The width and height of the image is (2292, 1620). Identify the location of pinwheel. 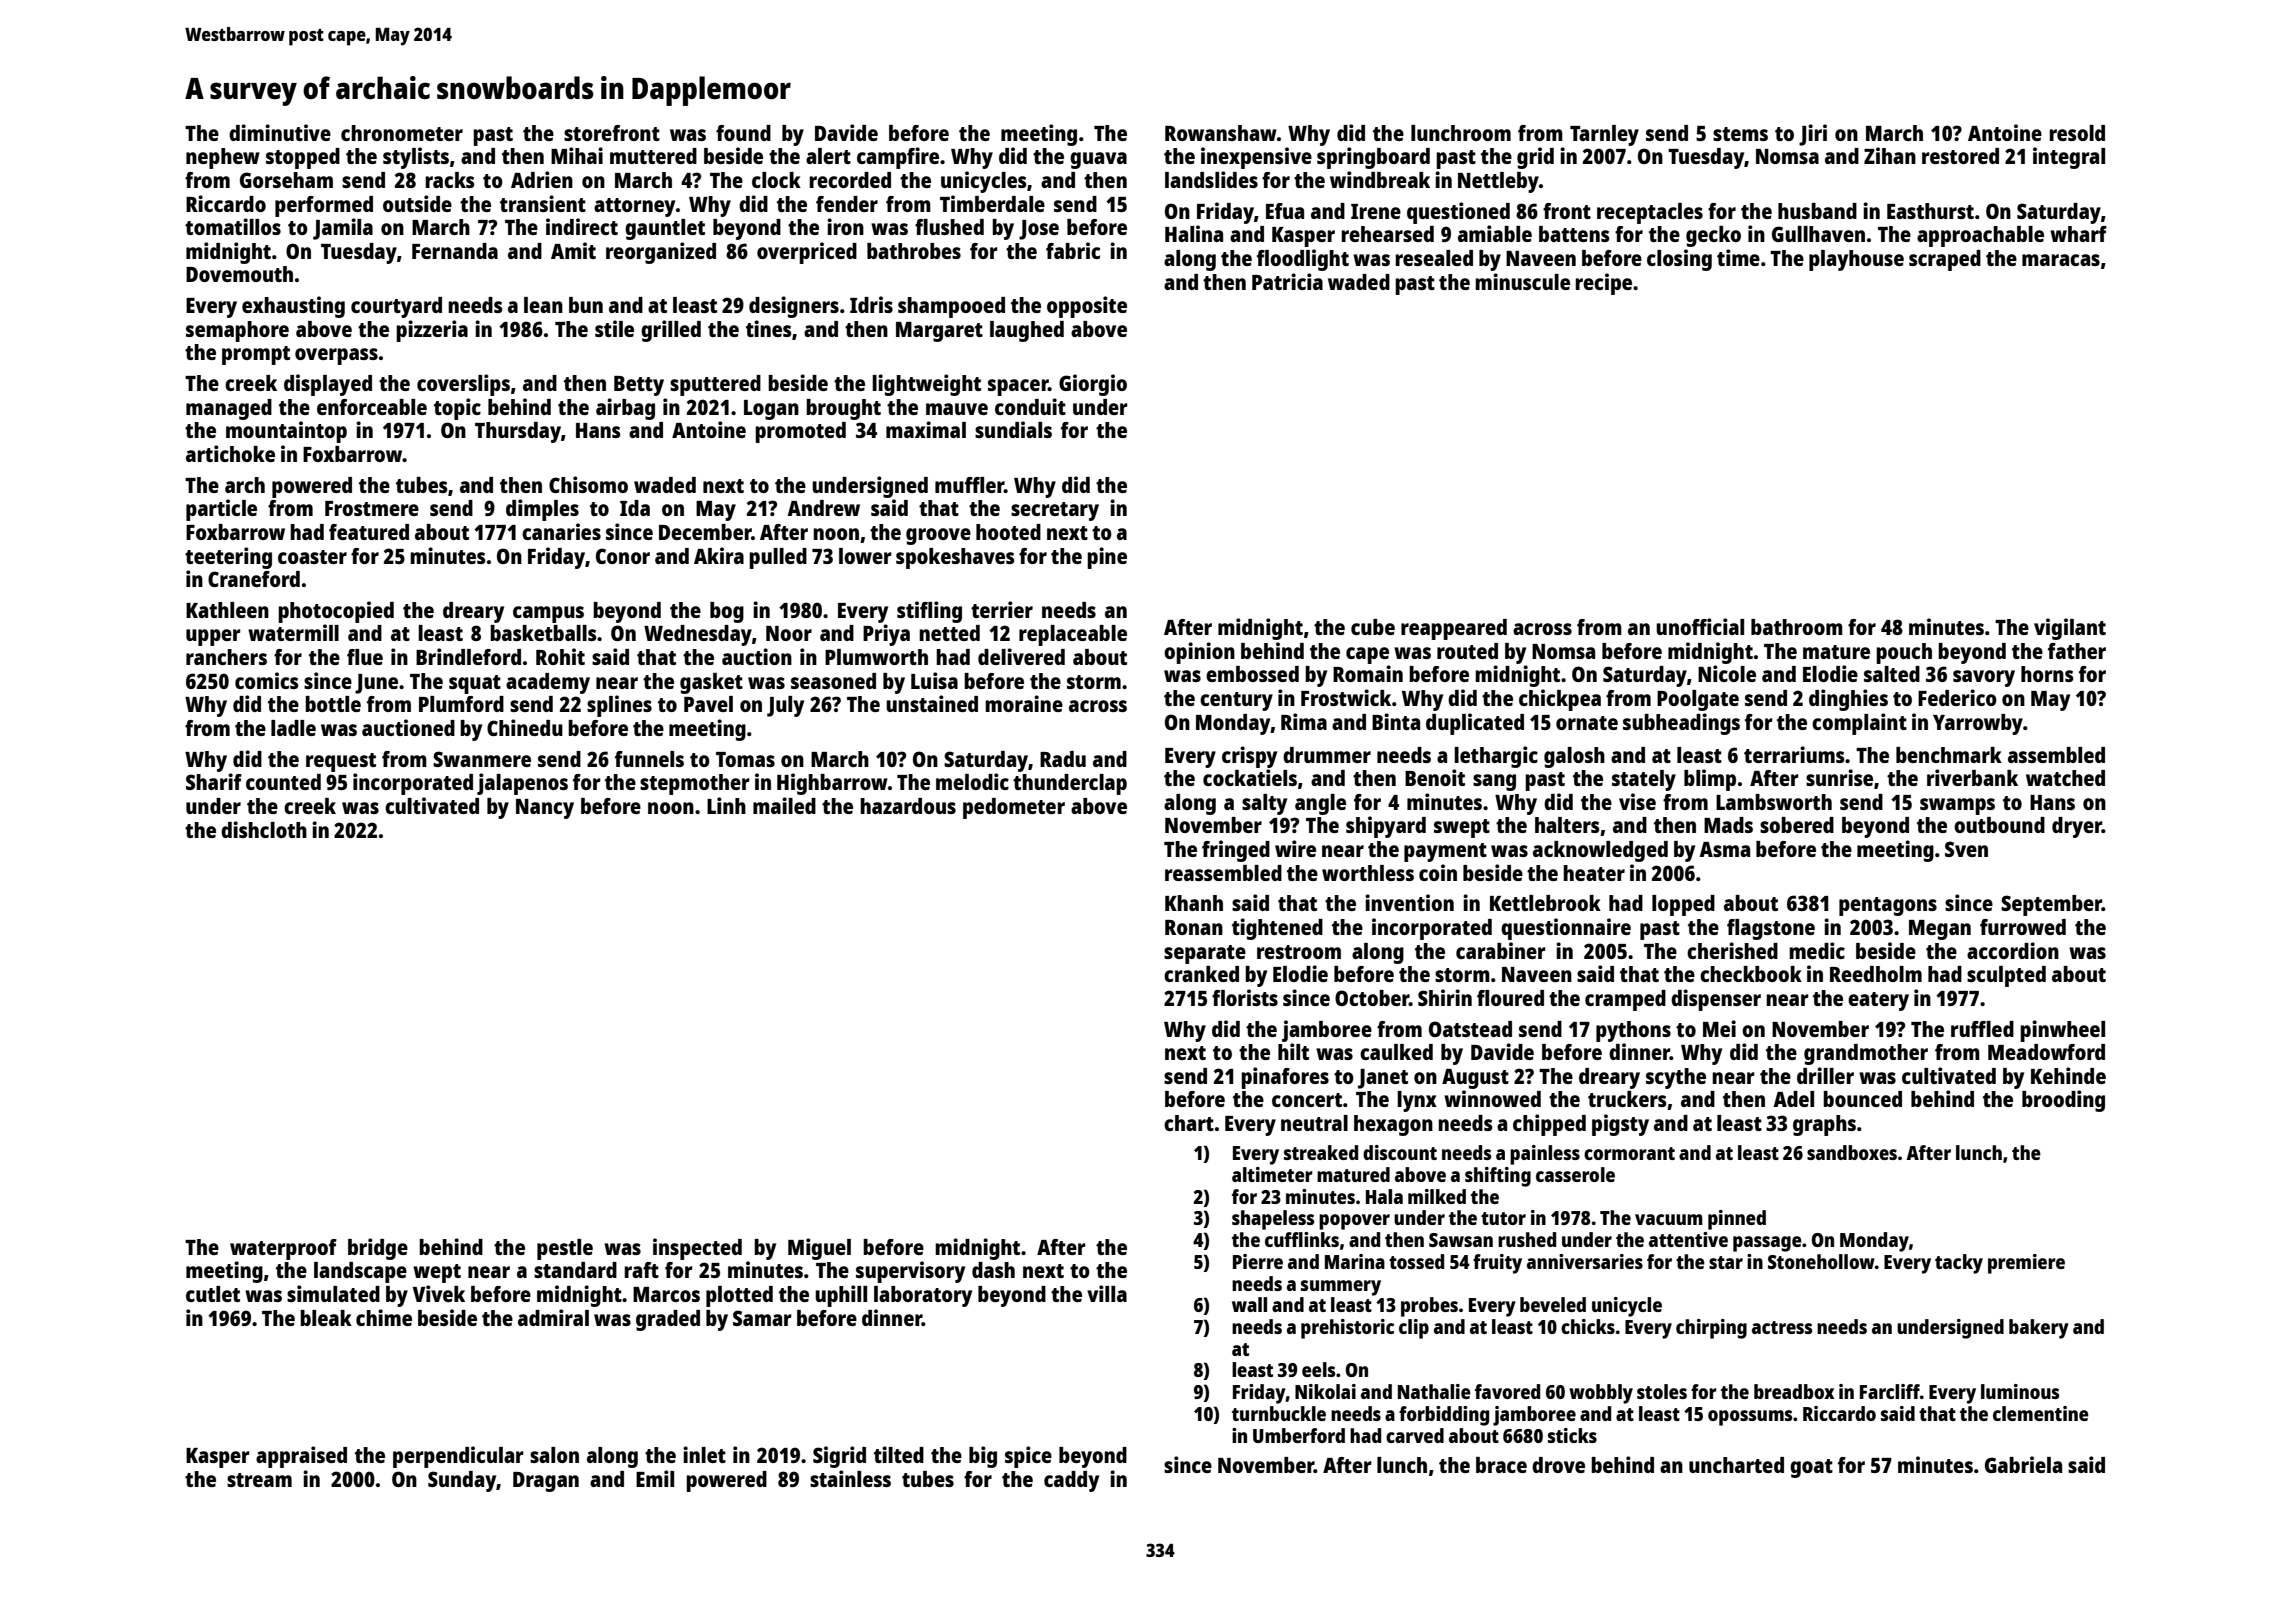
(2062, 1031).
